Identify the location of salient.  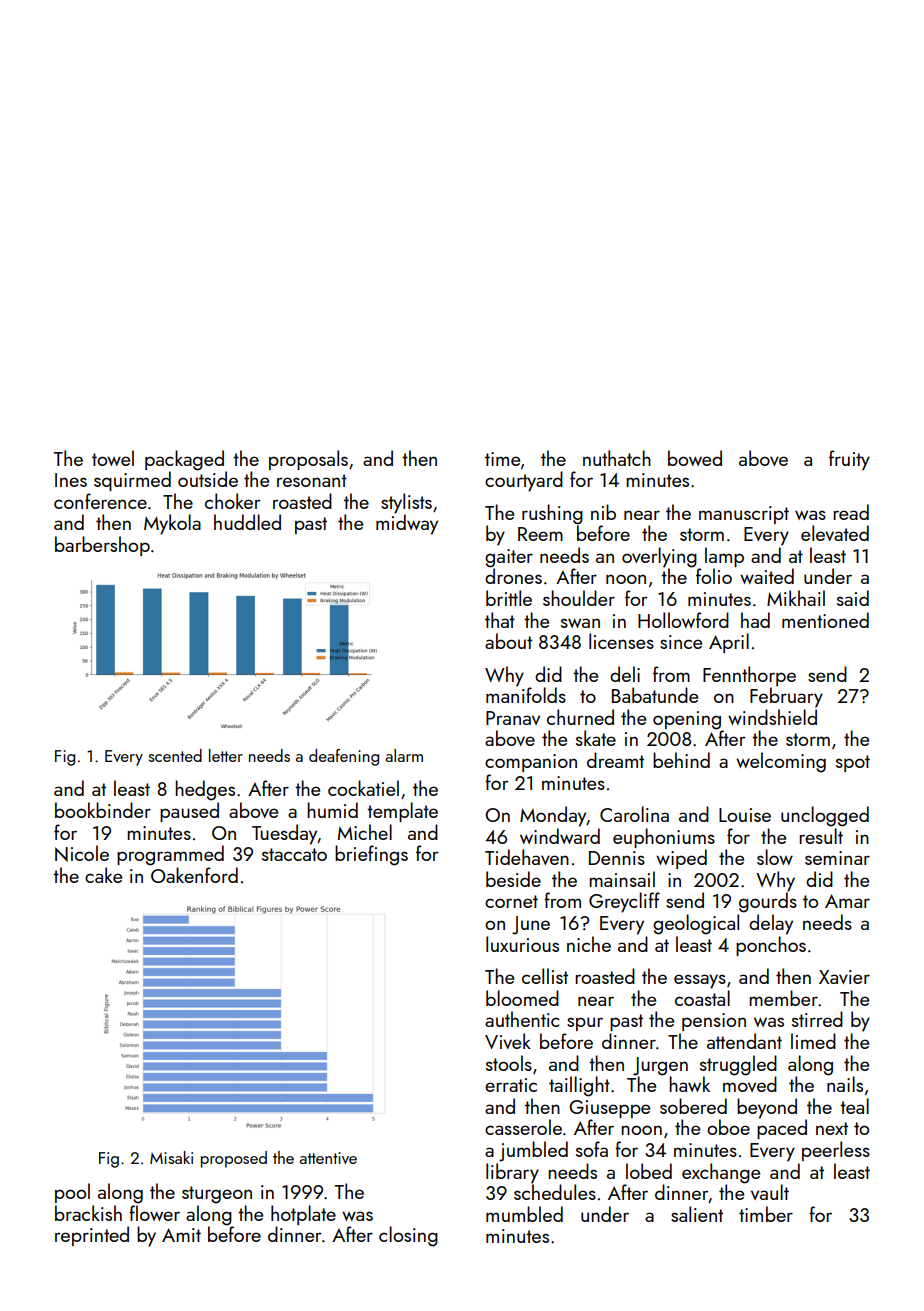
(697, 1214).
